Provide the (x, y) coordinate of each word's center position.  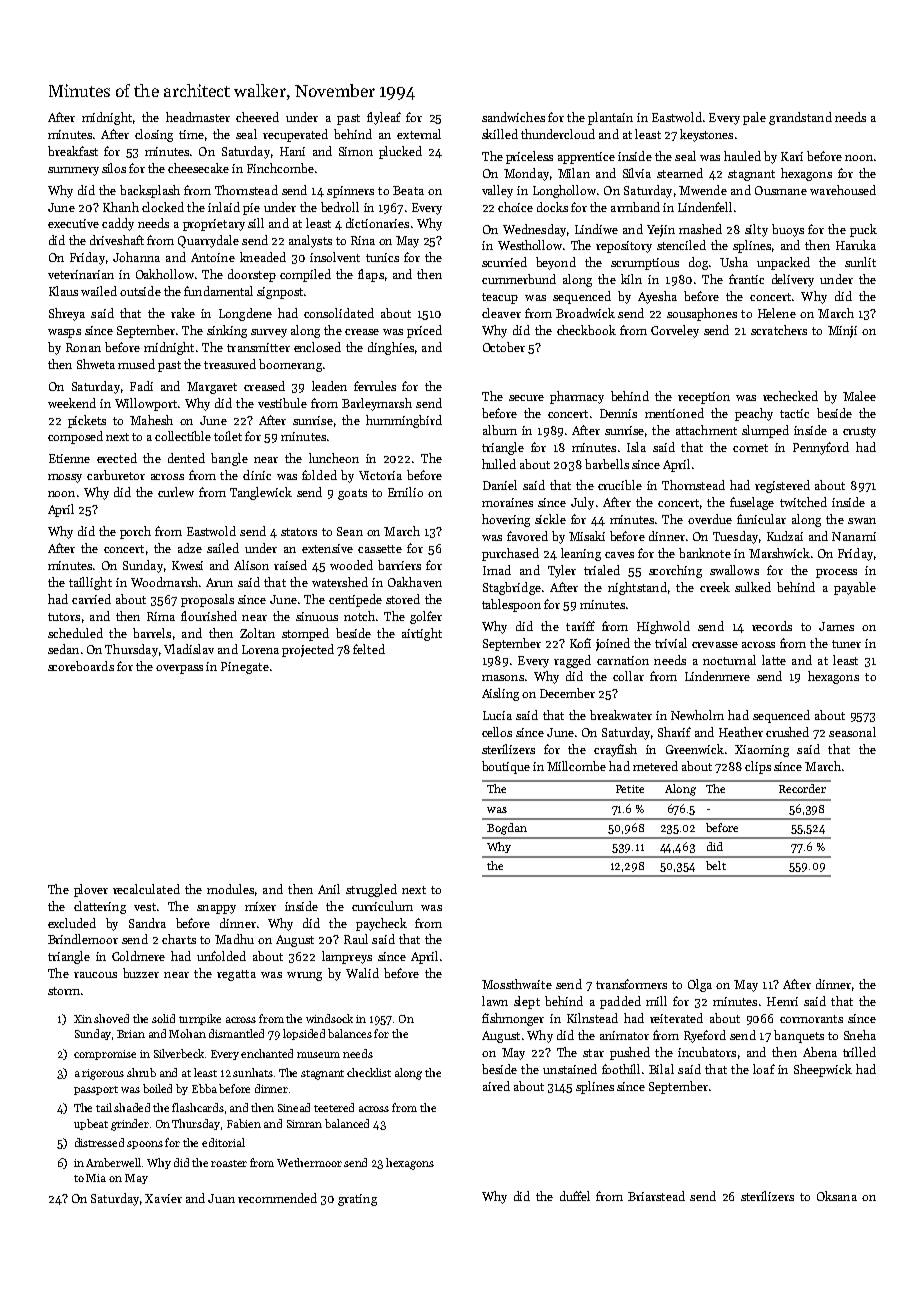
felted (369, 649)
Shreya (67, 314)
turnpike (200, 1019)
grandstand (800, 118)
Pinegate (245, 668)
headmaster (198, 117)
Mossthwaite (517, 984)
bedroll (340, 207)
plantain (610, 118)
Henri (782, 1001)
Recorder (802, 788)
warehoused (843, 190)
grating (357, 1200)
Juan (221, 1198)
